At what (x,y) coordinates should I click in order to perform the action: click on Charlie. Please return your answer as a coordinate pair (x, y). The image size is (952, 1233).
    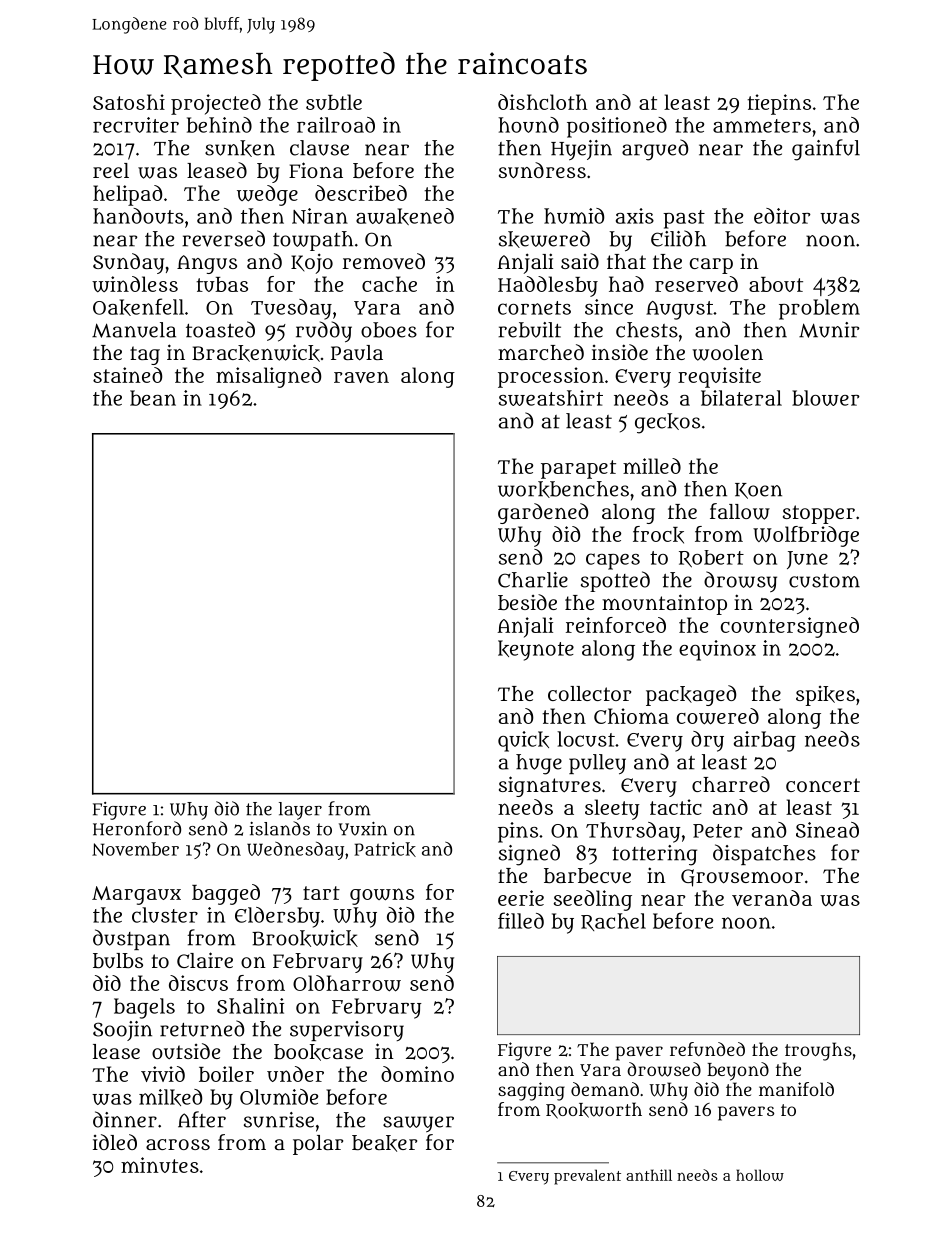
    Looking at the image, I should click on (533, 580).
